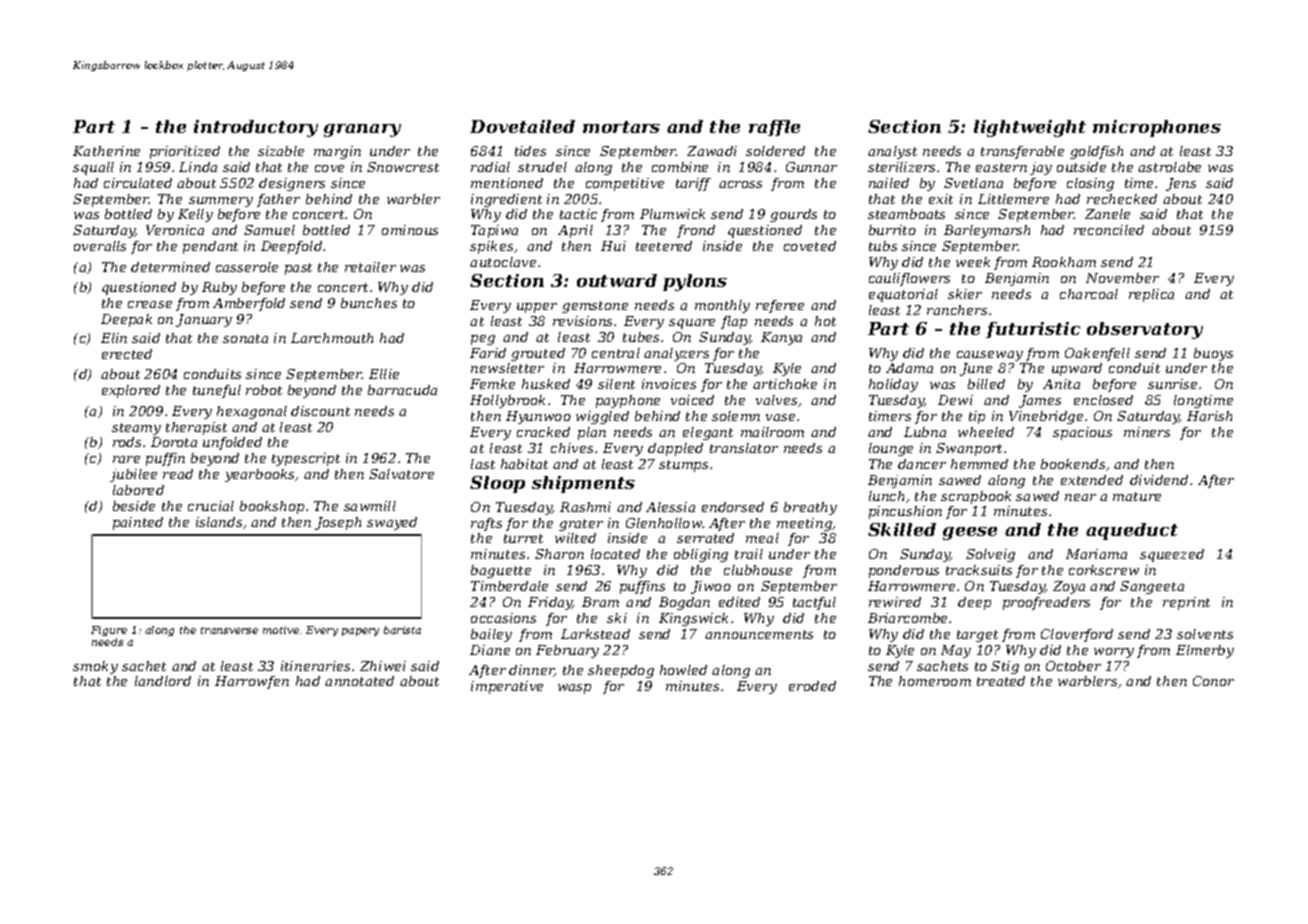 The image size is (1308, 924). I want to click on Harish, so click(1209, 416).
